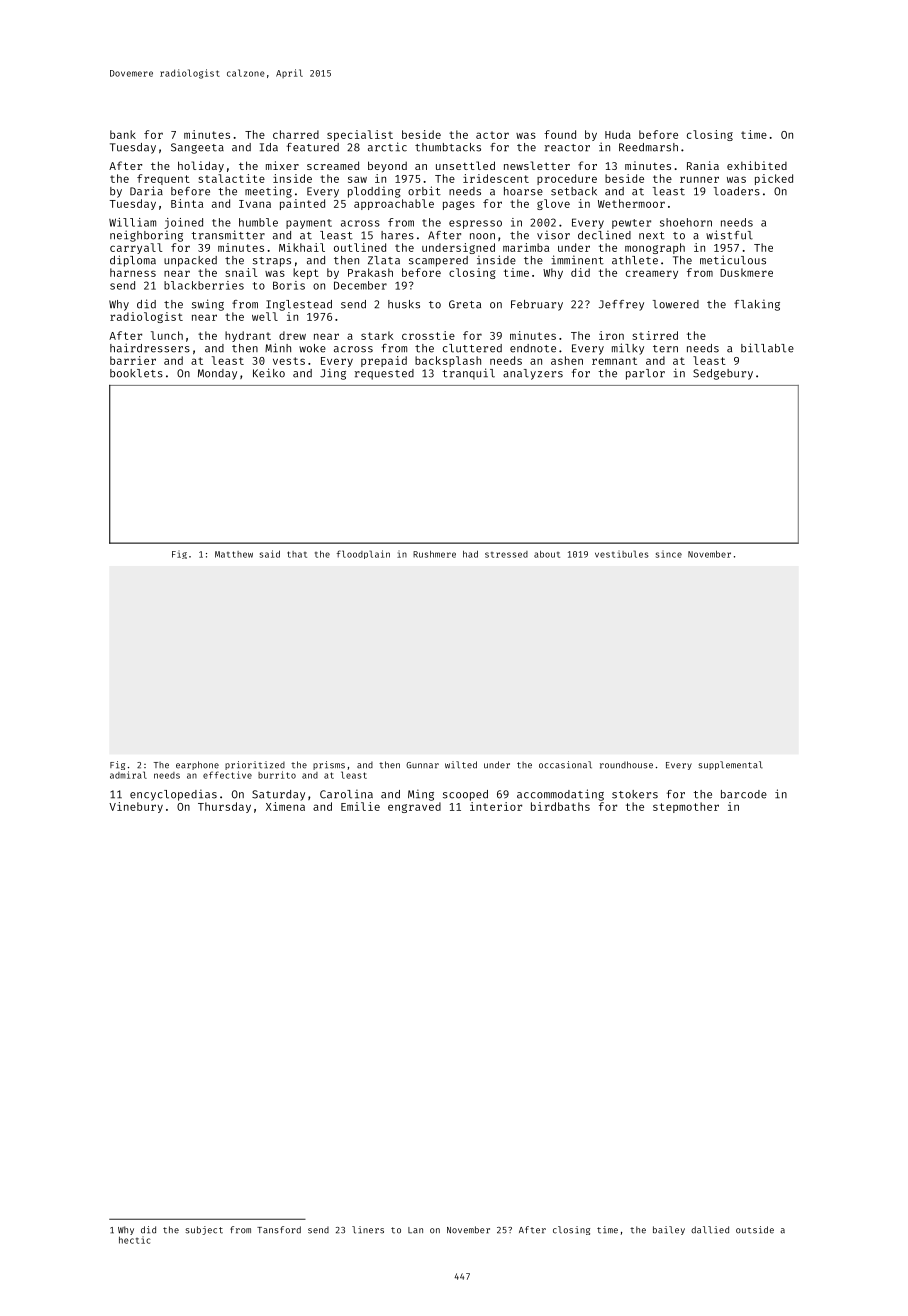 The image size is (908, 1316). I want to click on interior, so click(496, 806).
